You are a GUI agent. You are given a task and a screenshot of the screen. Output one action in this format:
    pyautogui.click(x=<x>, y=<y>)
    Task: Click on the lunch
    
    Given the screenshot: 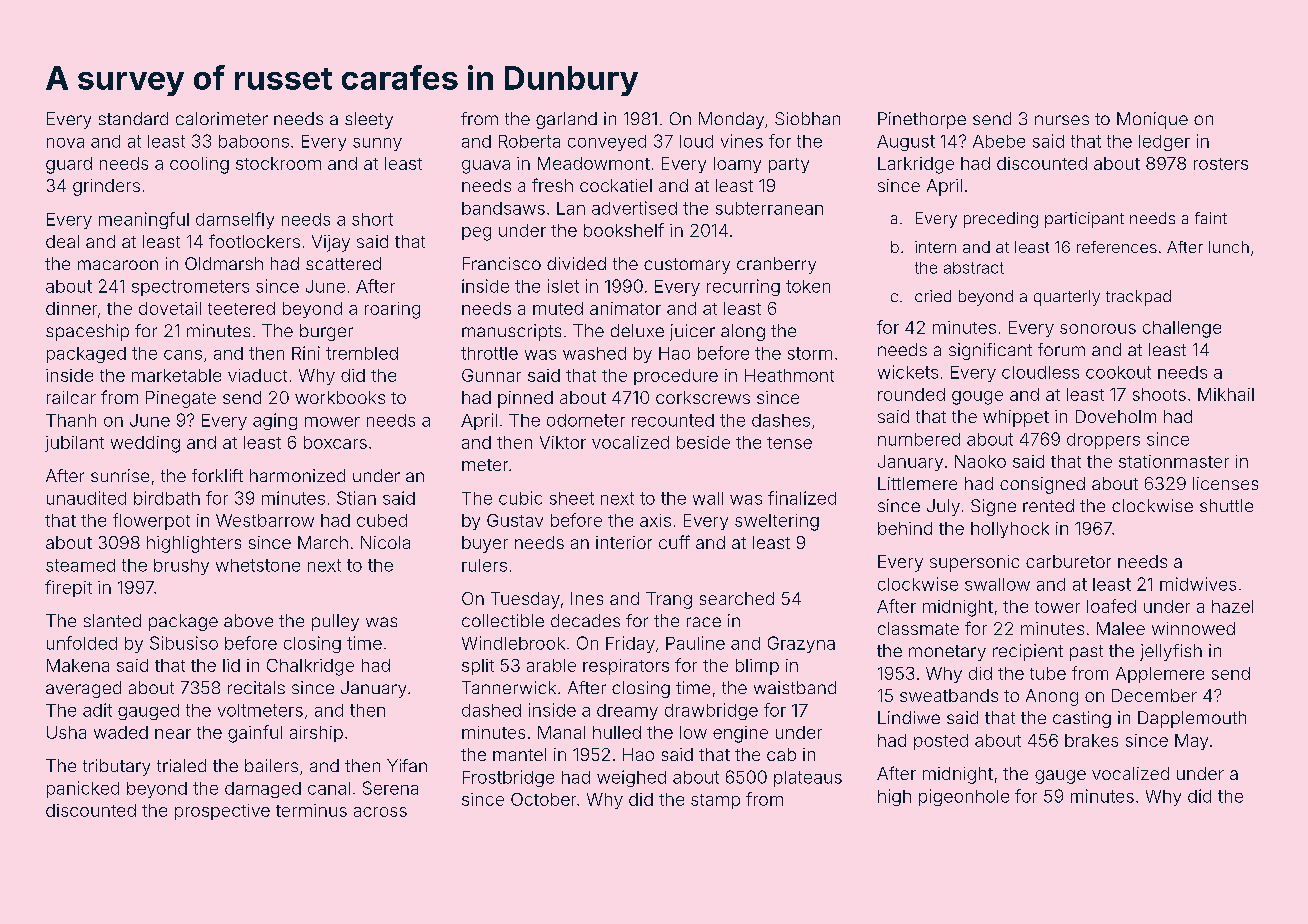 What is the action you would take?
    pyautogui.click(x=1229, y=247)
